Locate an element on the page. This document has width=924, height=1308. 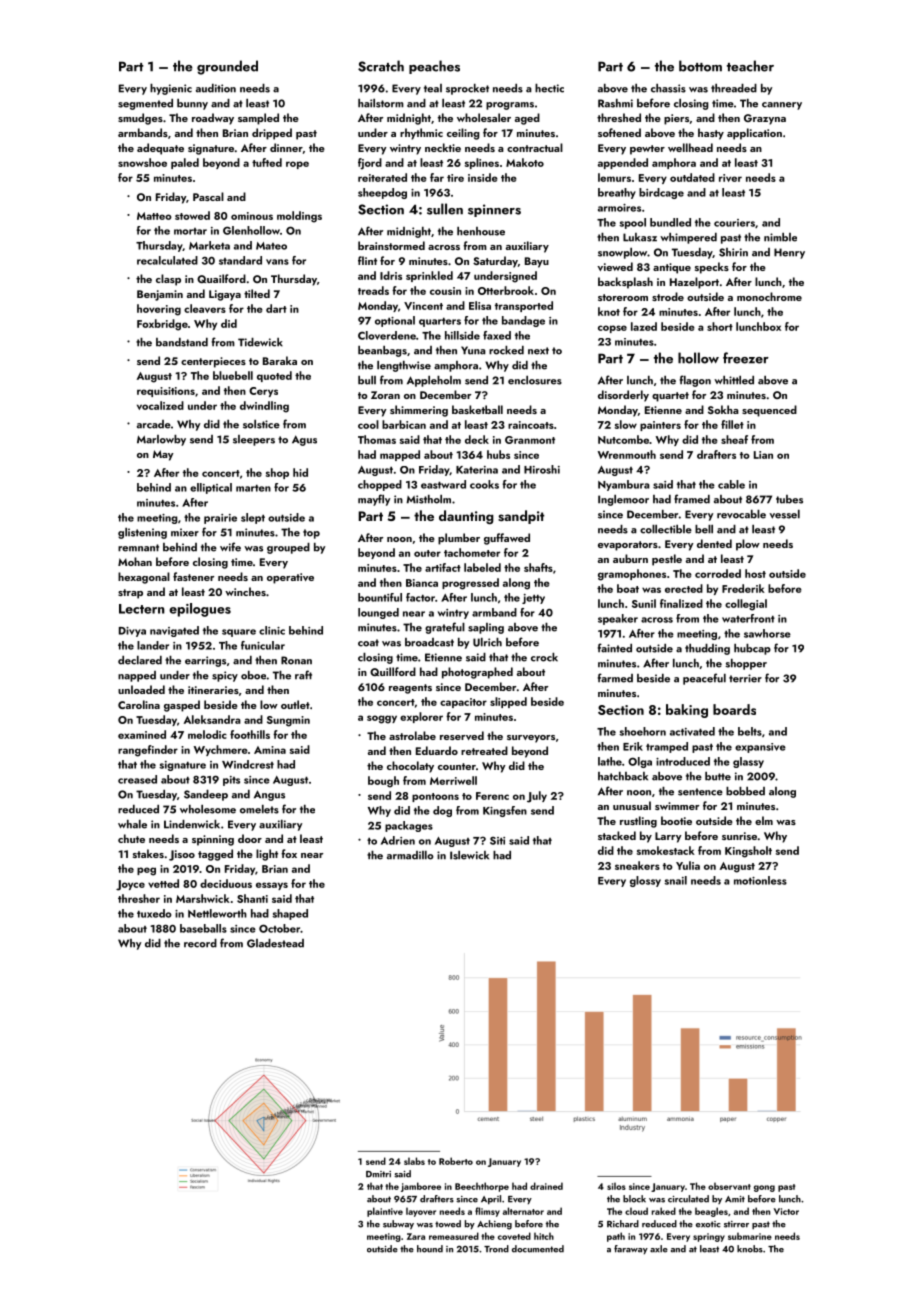
Sandeep is located at coordinates (206, 795).
